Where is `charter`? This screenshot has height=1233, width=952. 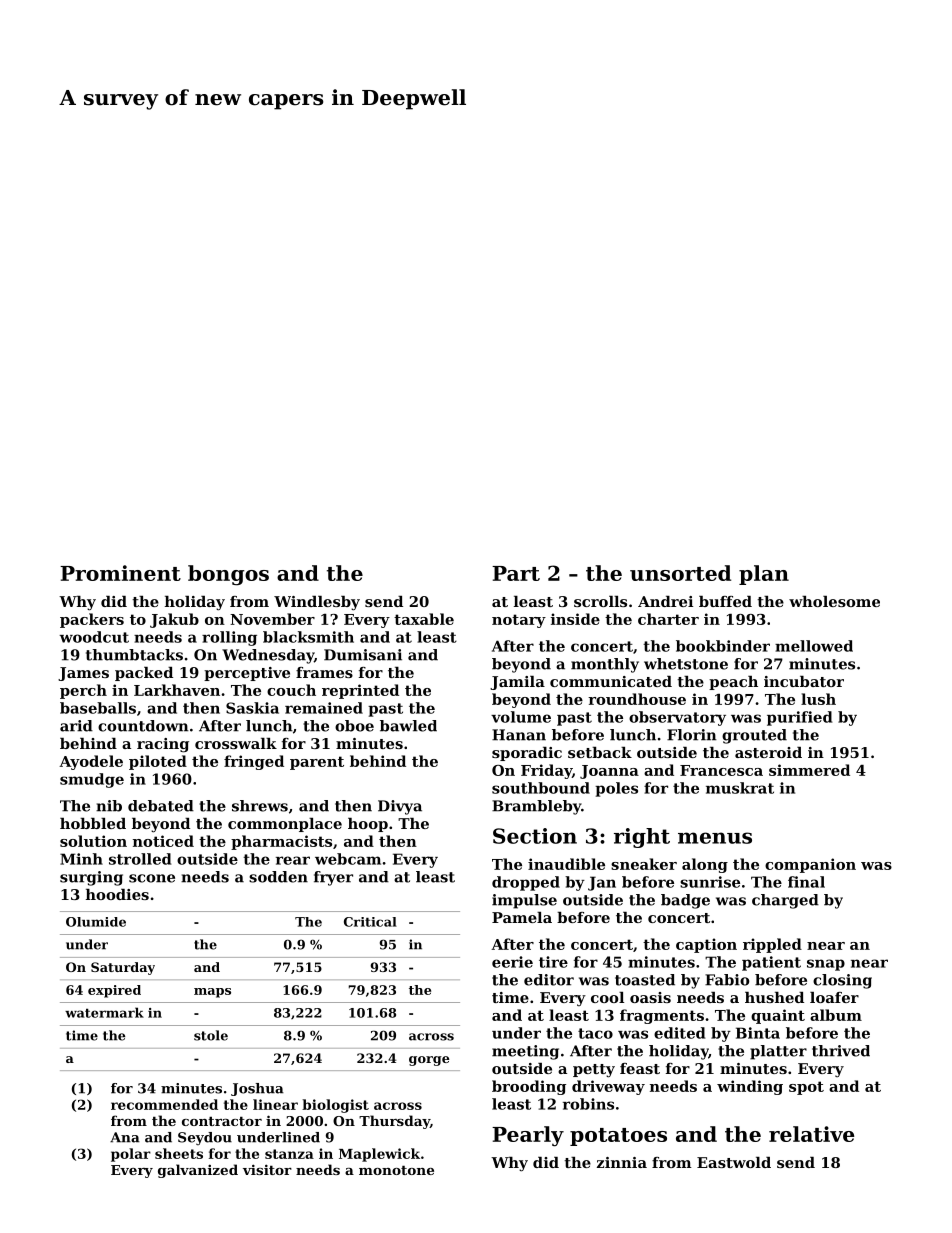
charter is located at coordinates (668, 619).
